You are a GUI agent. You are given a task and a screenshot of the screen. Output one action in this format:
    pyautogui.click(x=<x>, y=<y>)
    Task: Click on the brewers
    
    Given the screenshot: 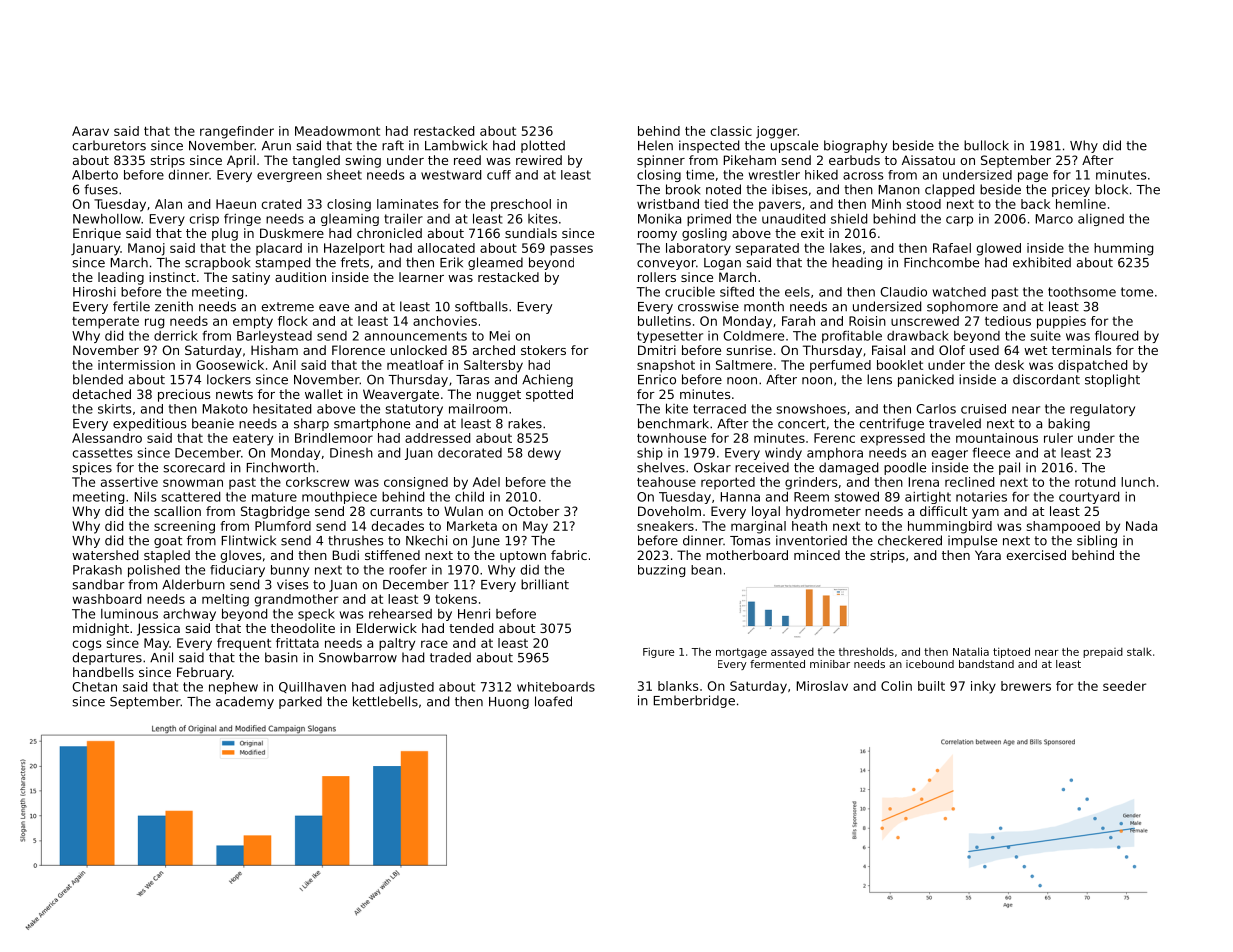 What is the action you would take?
    pyautogui.click(x=1026, y=686)
